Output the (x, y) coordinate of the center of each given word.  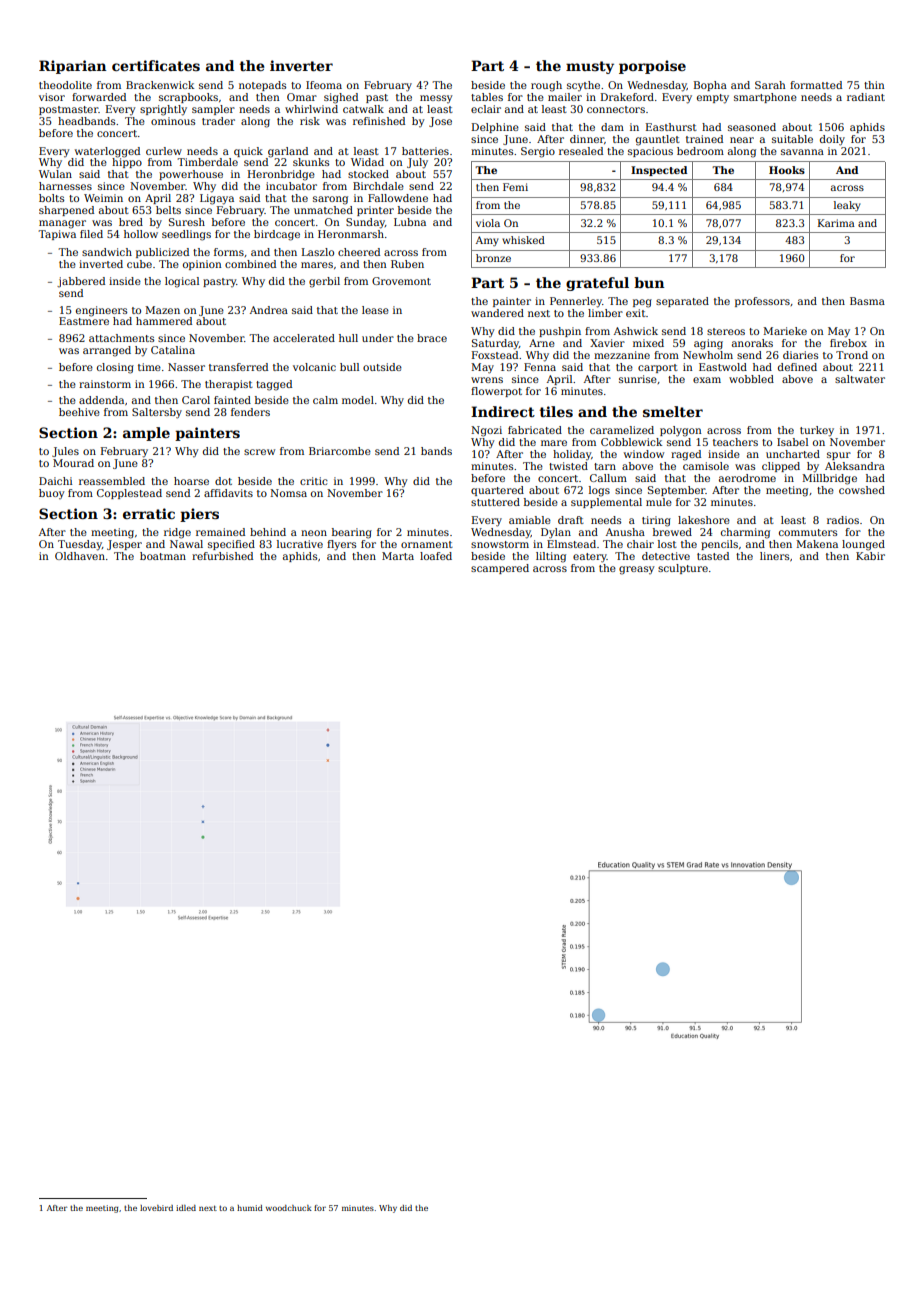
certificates (156, 65)
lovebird (156, 1208)
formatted (816, 85)
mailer (565, 97)
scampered (500, 569)
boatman (163, 556)
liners (774, 556)
